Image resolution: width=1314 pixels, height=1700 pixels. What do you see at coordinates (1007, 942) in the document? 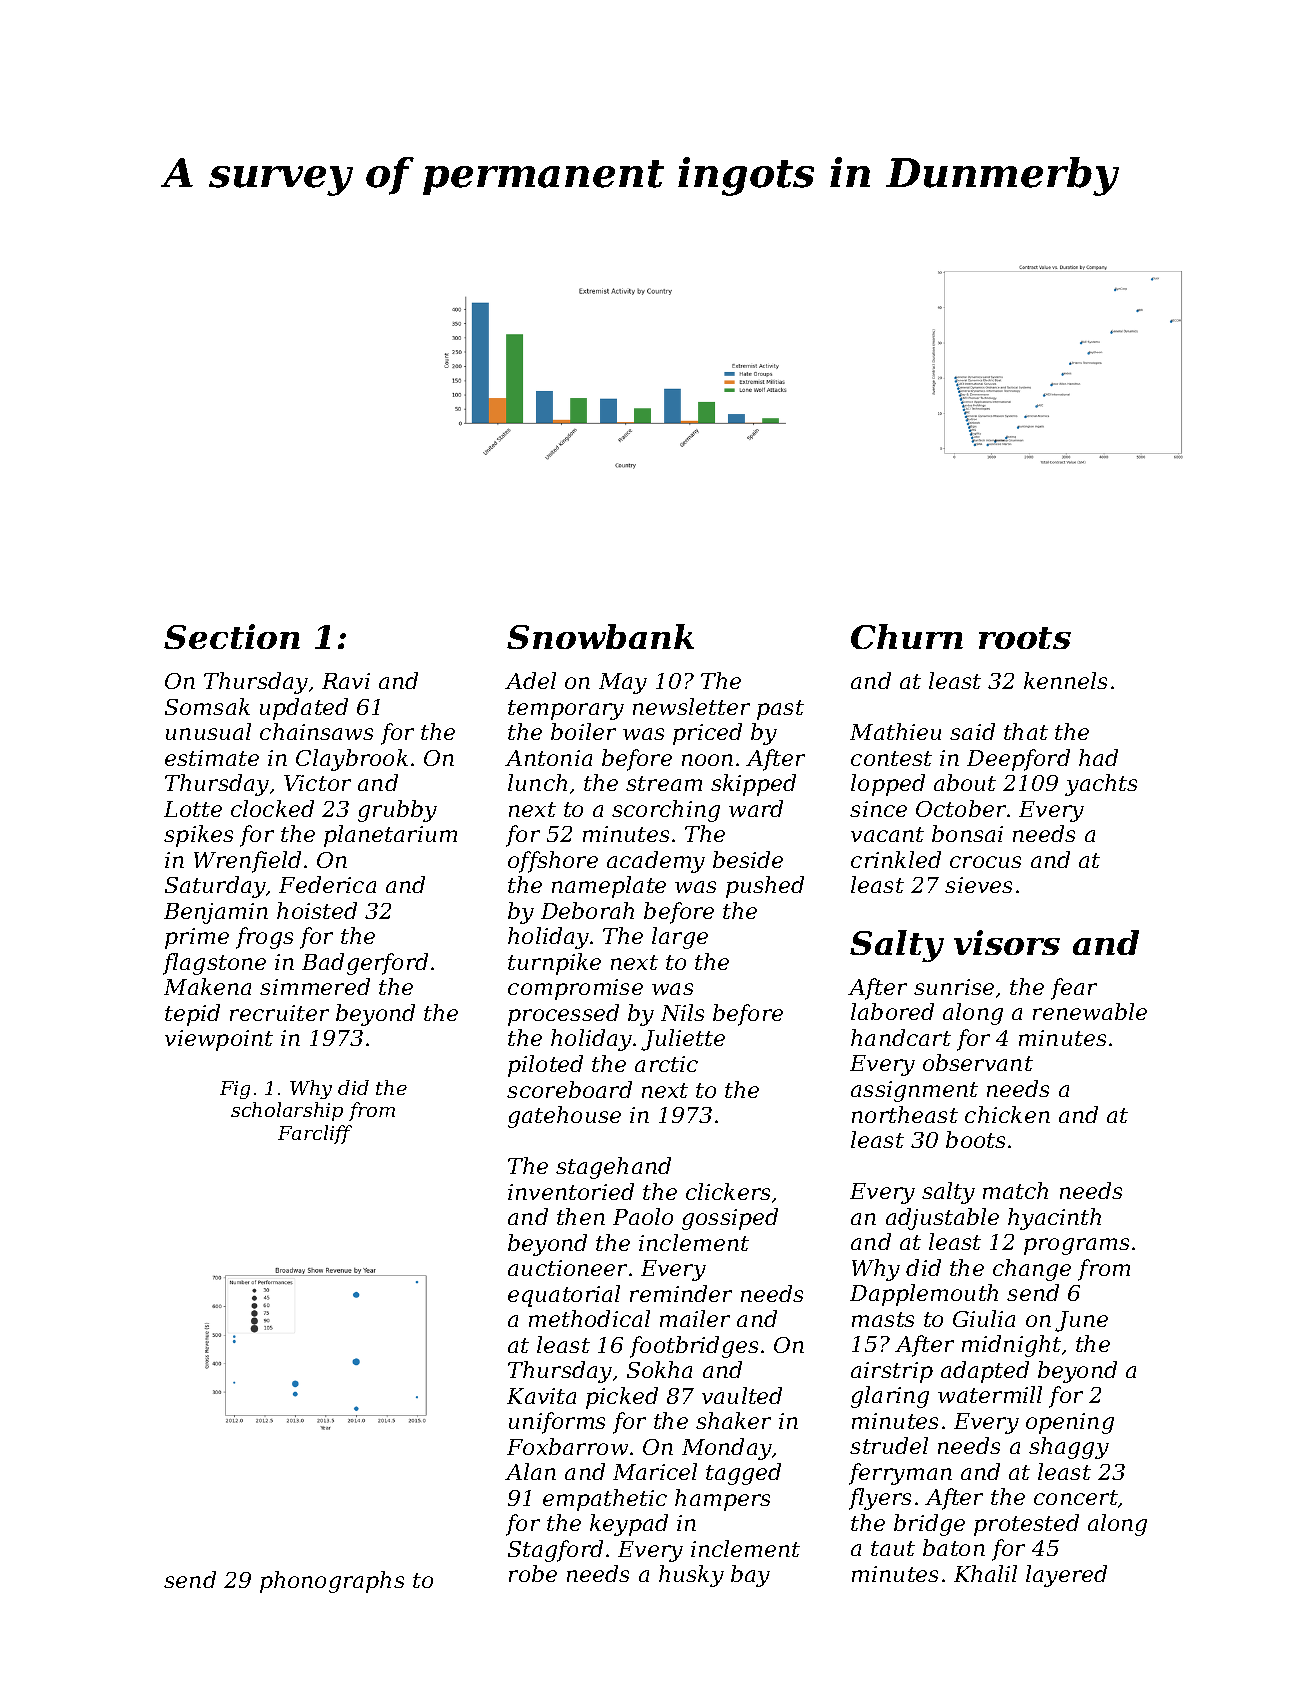
I see `visors` at bounding box center [1007, 942].
